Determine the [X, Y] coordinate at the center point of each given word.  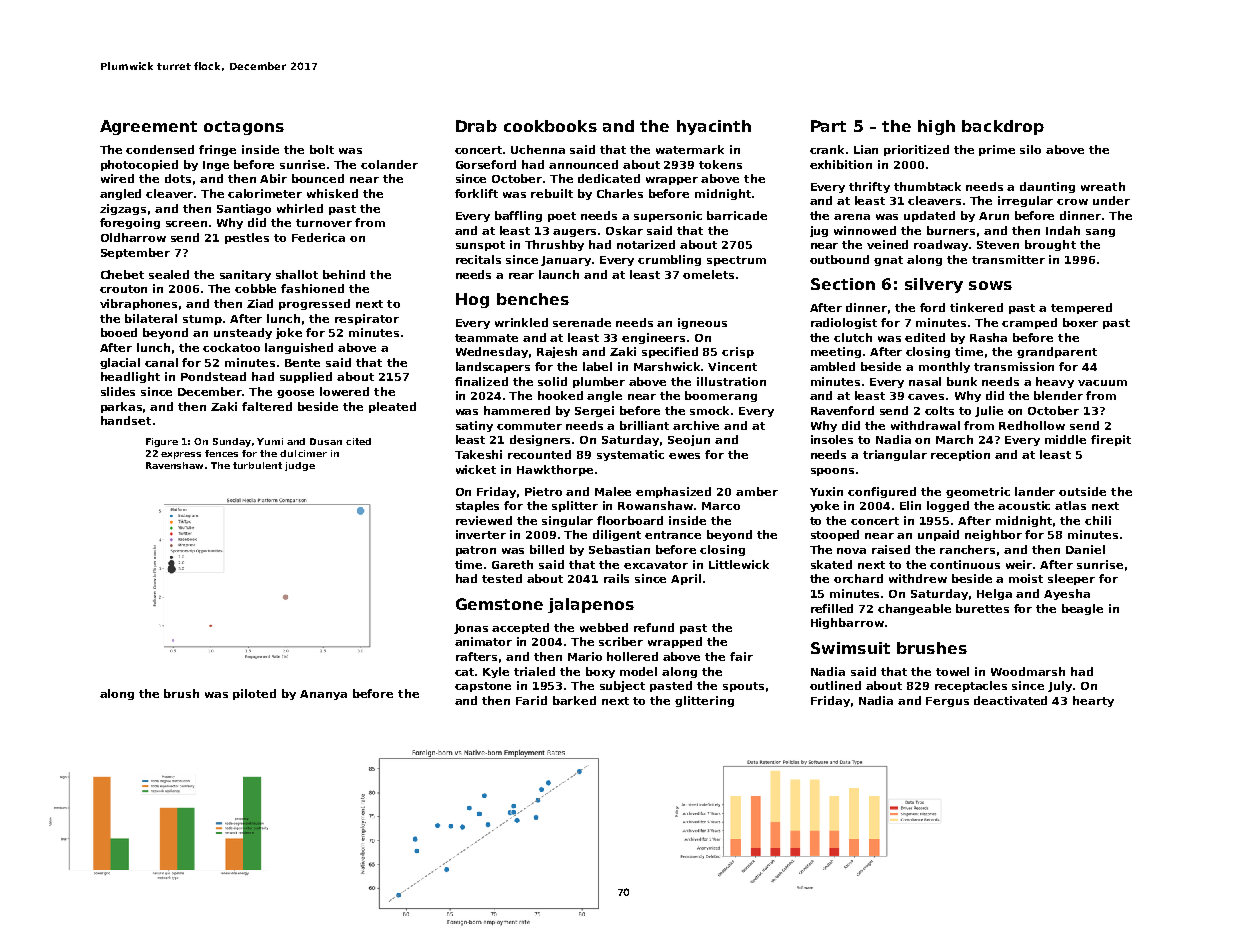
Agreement [148, 127]
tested [502, 578]
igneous [702, 323]
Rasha [988, 337]
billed [547, 549]
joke [289, 333]
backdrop [1003, 127]
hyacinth [714, 127]
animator [483, 641]
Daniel [1085, 549]
